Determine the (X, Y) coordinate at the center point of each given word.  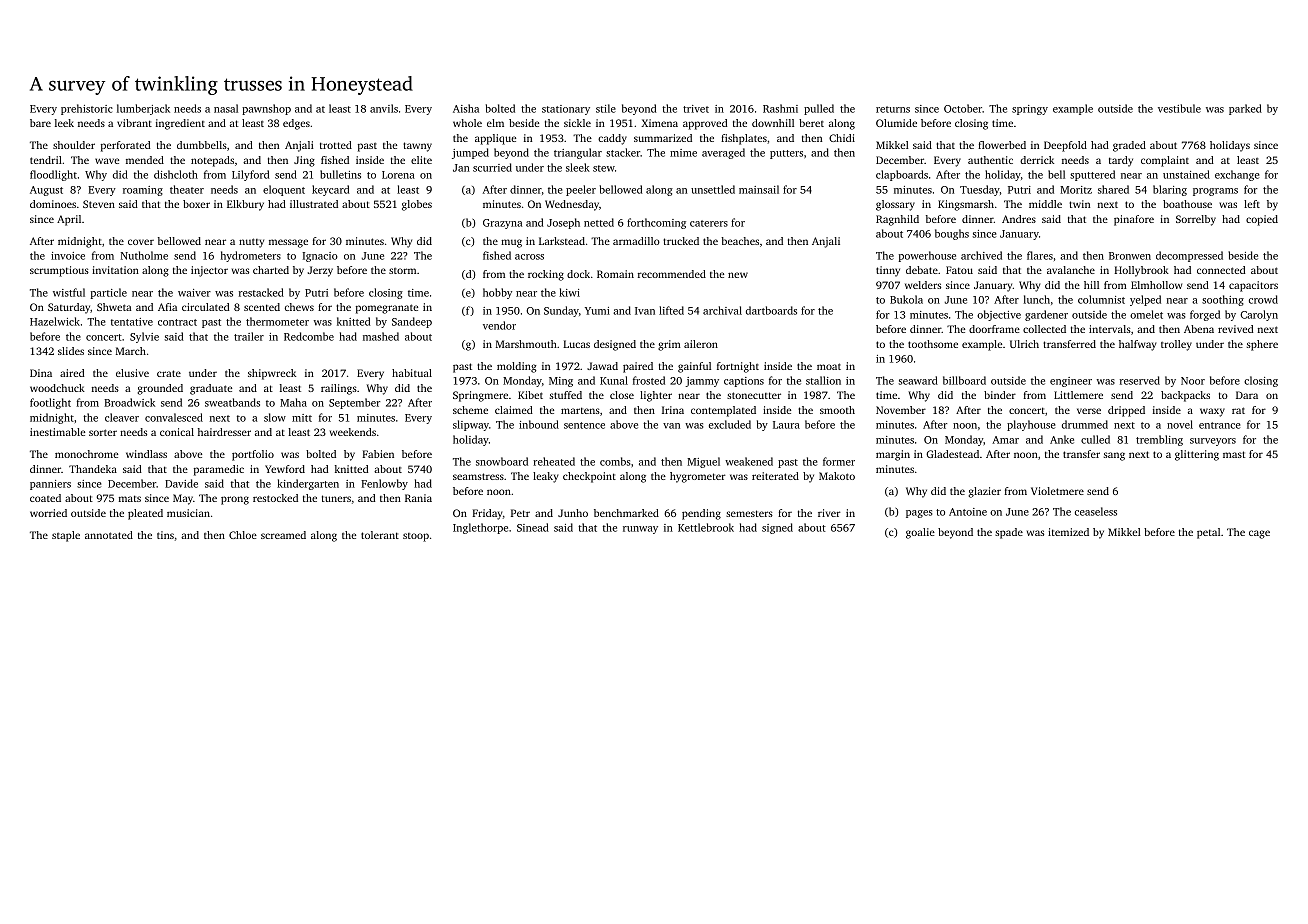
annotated (109, 535)
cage (1259, 534)
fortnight (738, 367)
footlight (50, 403)
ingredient (180, 124)
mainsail (759, 189)
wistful (69, 292)
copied (1262, 220)
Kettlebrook (706, 527)
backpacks (1185, 396)
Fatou (959, 270)
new (738, 275)
